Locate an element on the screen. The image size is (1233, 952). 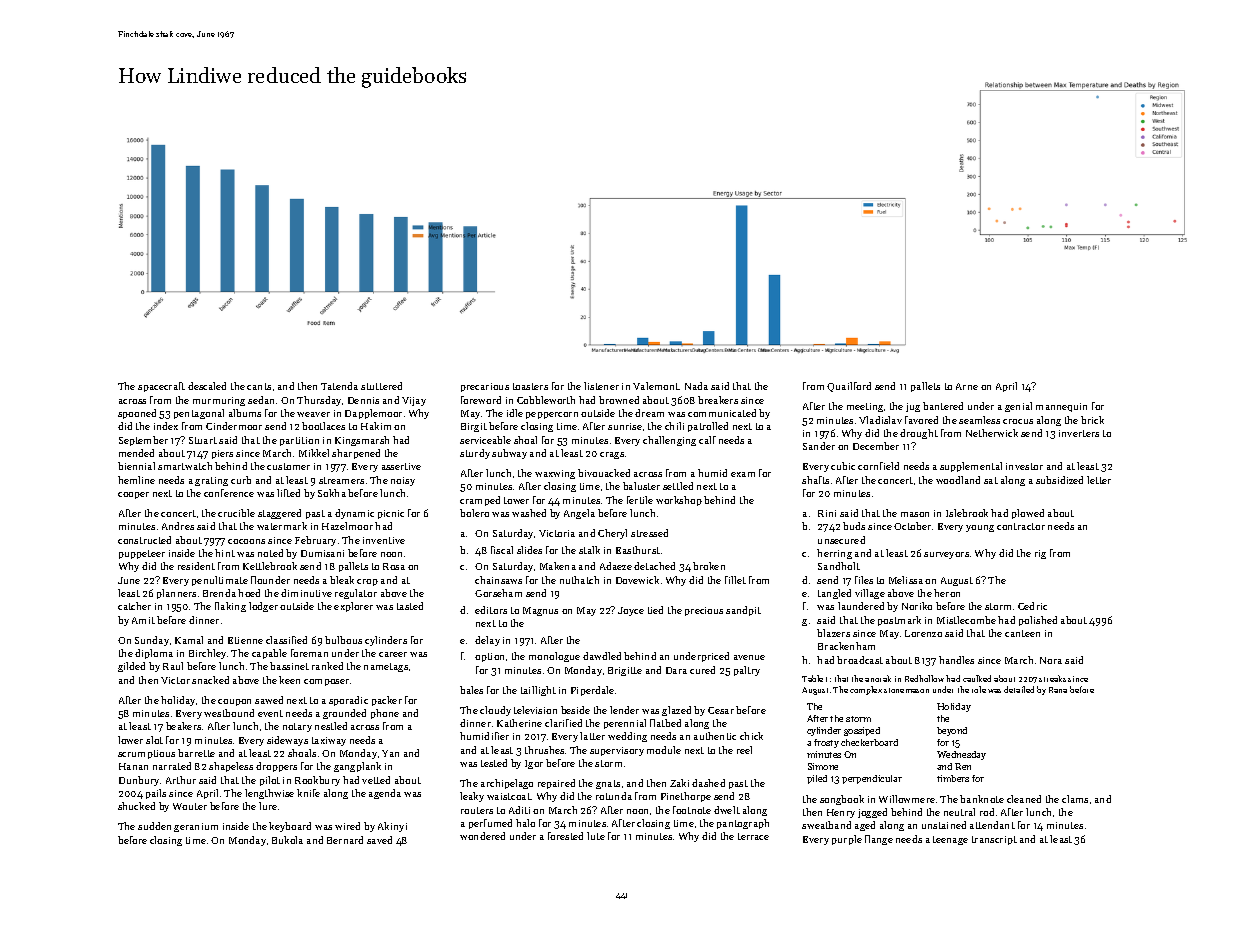
tested is located at coordinates (494, 763).
